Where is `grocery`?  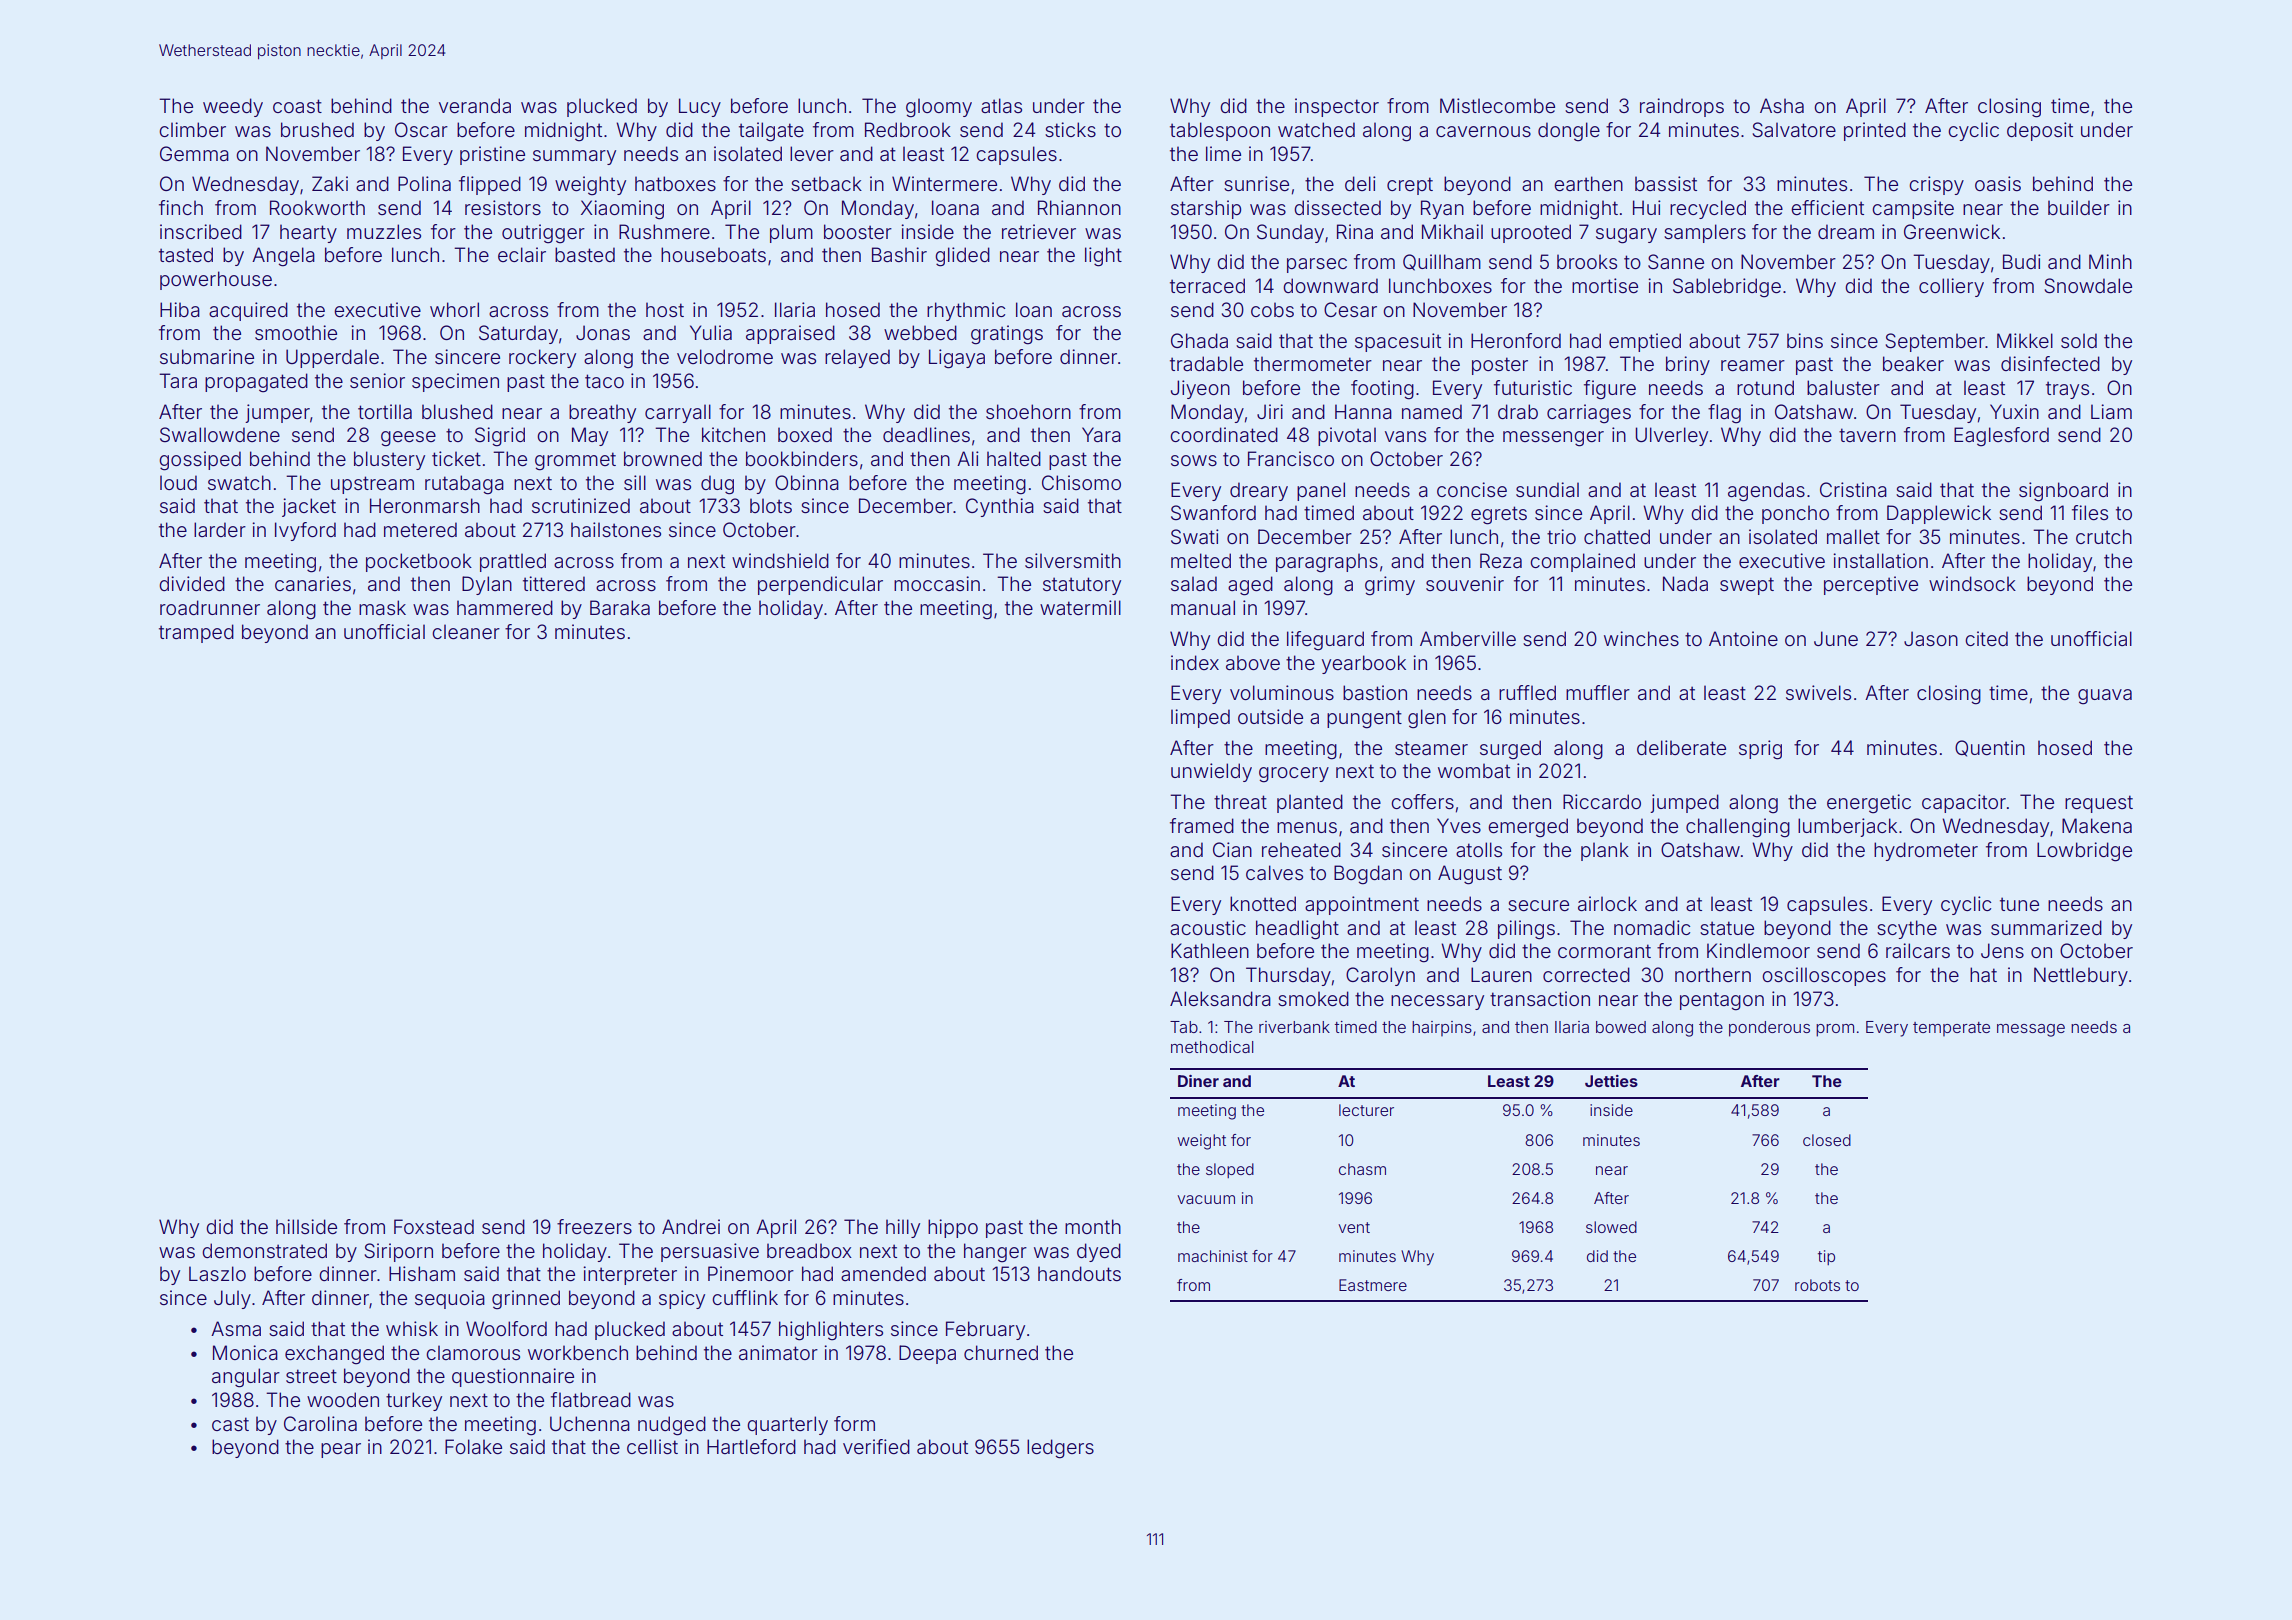 grocery is located at coordinates (1294, 775).
